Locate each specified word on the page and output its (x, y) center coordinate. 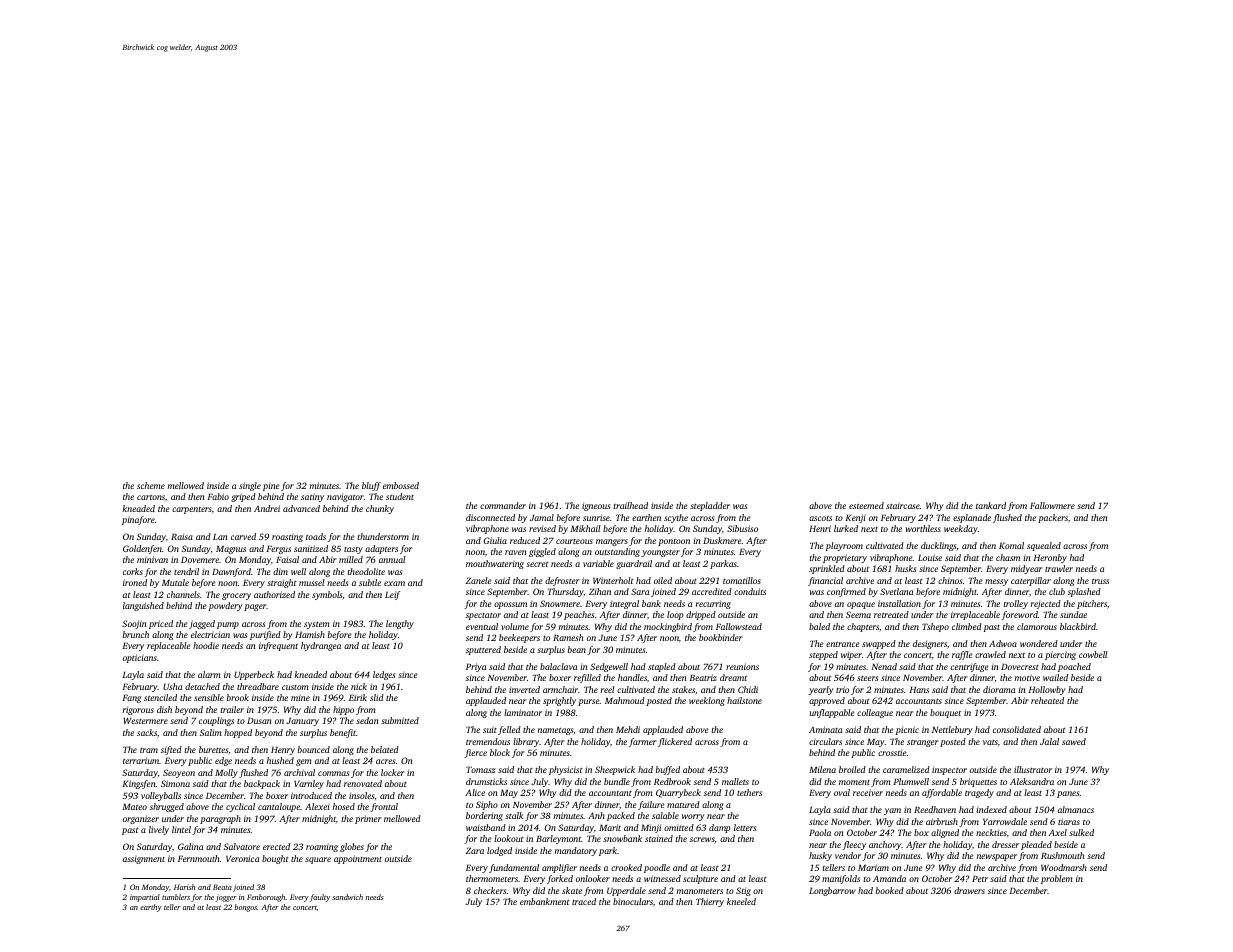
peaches (579, 615)
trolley (1015, 604)
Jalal (1049, 741)
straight (282, 583)
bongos (246, 908)
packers (1053, 518)
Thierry (710, 902)
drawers (969, 890)
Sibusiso (742, 528)
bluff (371, 486)
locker (393, 772)
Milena (822, 769)
